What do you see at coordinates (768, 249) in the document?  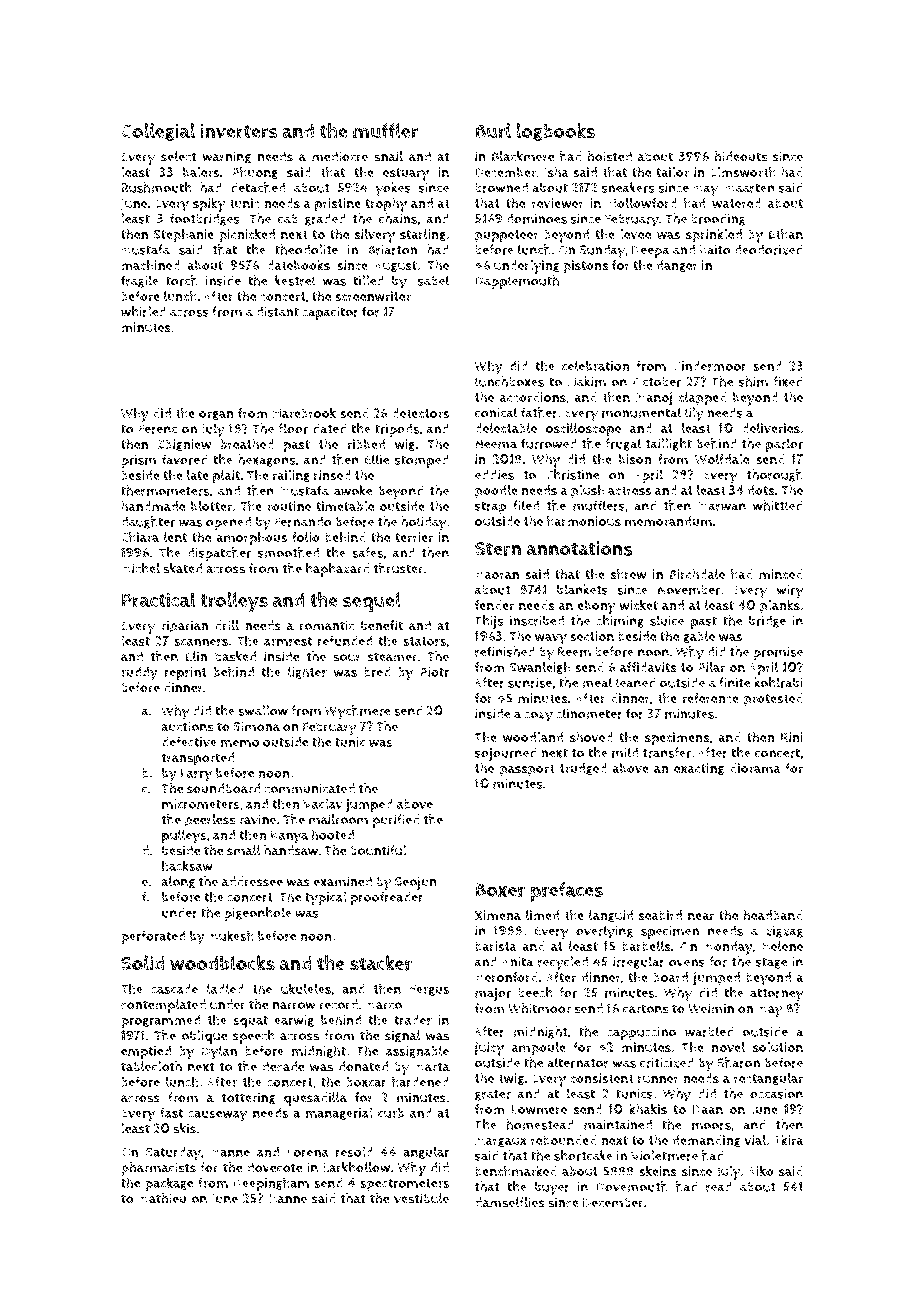 I see `deodorized` at bounding box center [768, 249].
